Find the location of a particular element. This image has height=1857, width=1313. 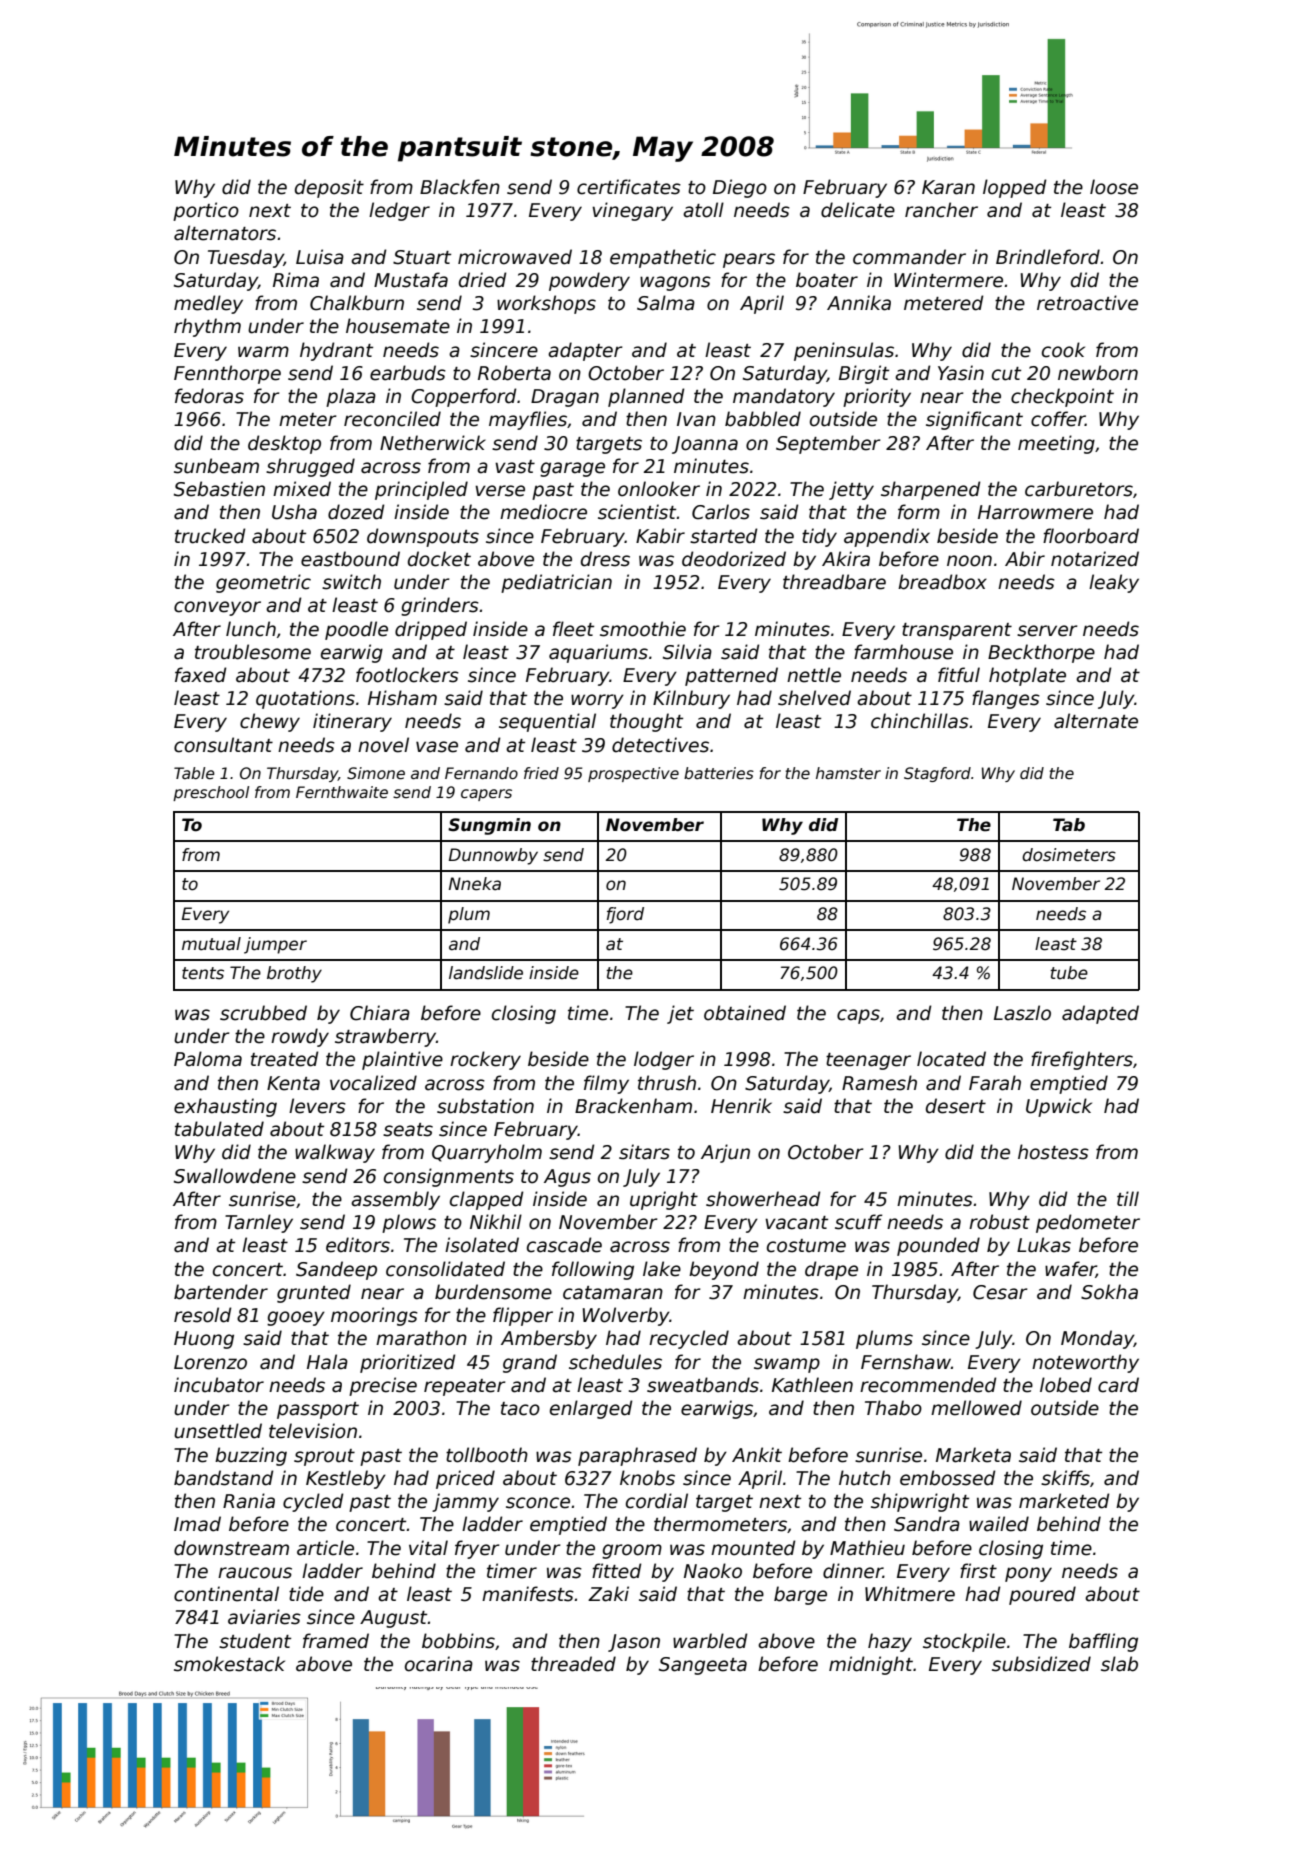

sharpened is located at coordinates (931, 490).
